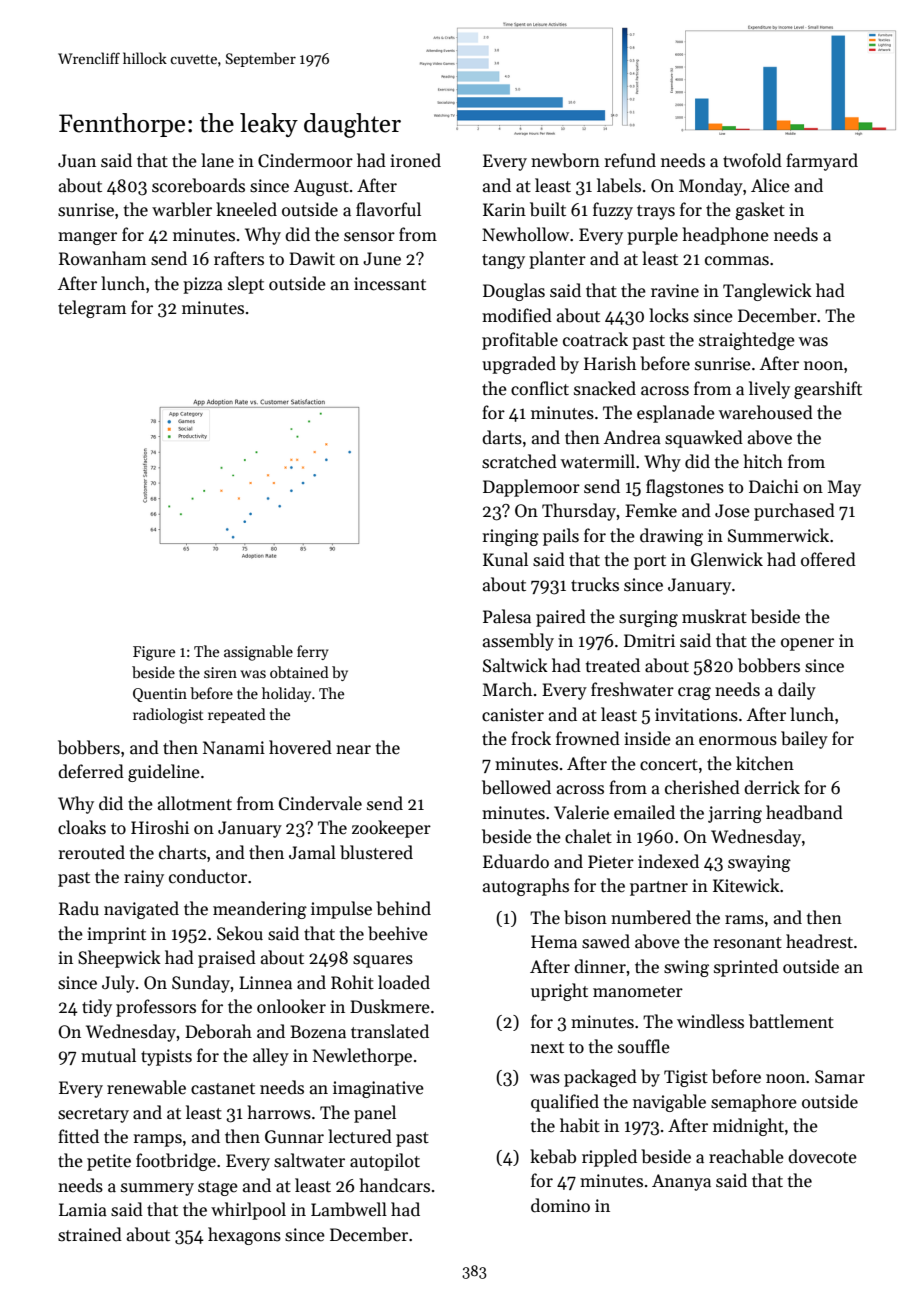 The width and height of the screenshot is (924, 1311). Describe the element at coordinates (217, 160) in the screenshot. I see `lane` at that location.
